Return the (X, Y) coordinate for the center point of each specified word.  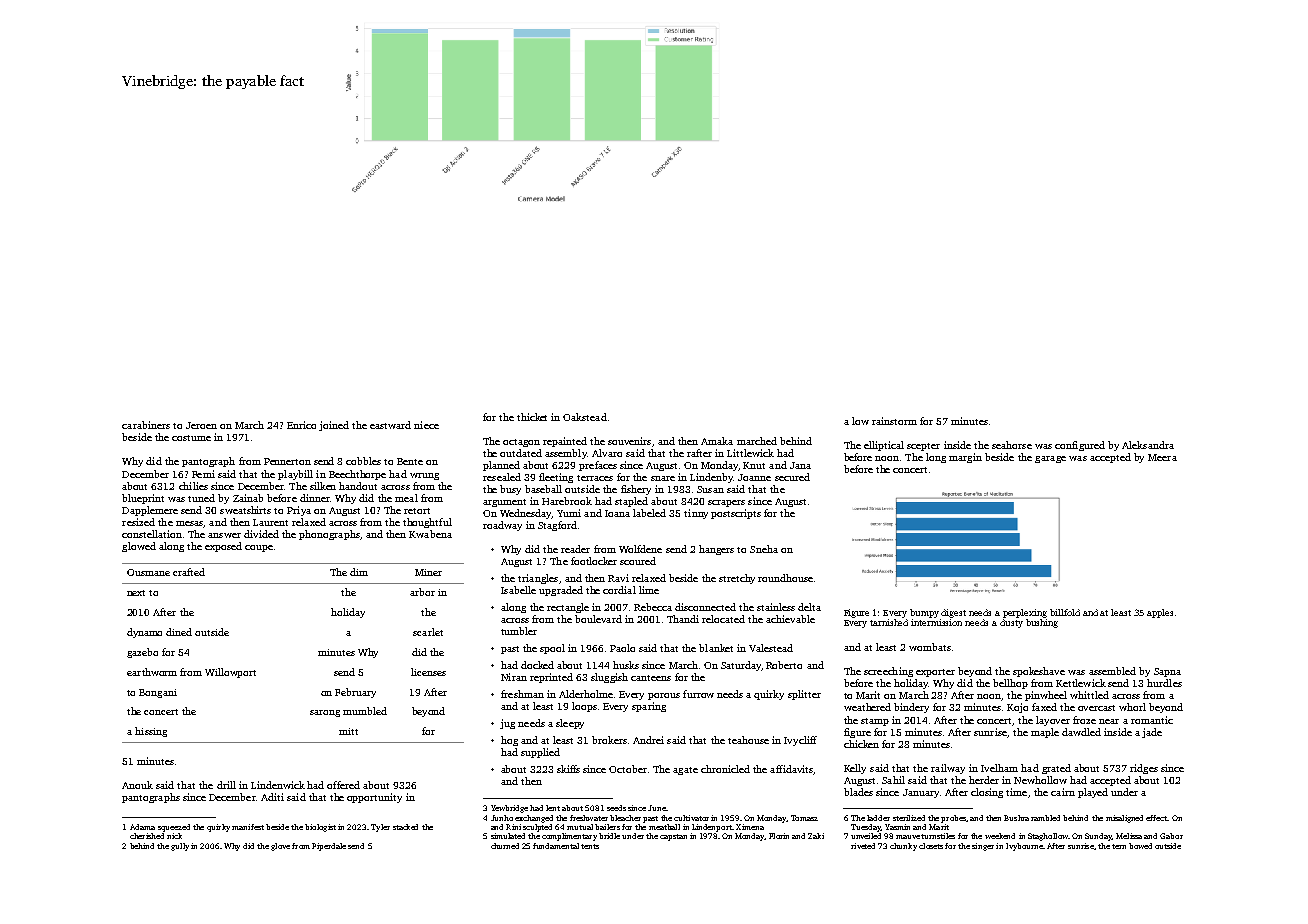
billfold (1065, 612)
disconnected (705, 607)
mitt (348, 731)
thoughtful (427, 523)
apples (1160, 613)
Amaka (717, 441)
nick (174, 836)
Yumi (569, 513)
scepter (923, 447)
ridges (1144, 769)
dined (179, 632)
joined (334, 426)
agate (685, 771)
